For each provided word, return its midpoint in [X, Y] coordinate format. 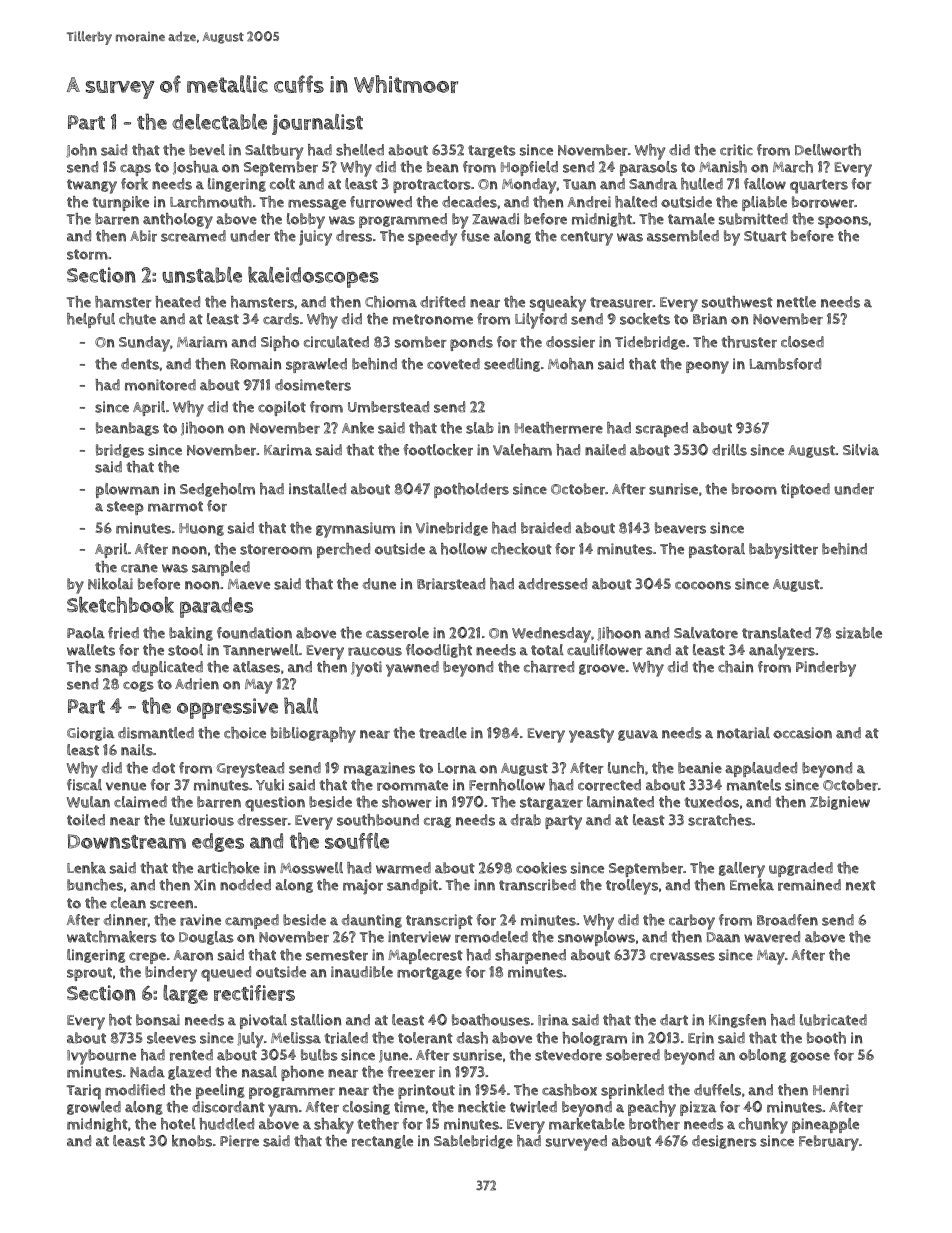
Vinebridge [452, 529]
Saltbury [274, 152]
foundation [254, 633]
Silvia [861, 450]
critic [736, 150]
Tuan [579, 184]
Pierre [239, 1141]
